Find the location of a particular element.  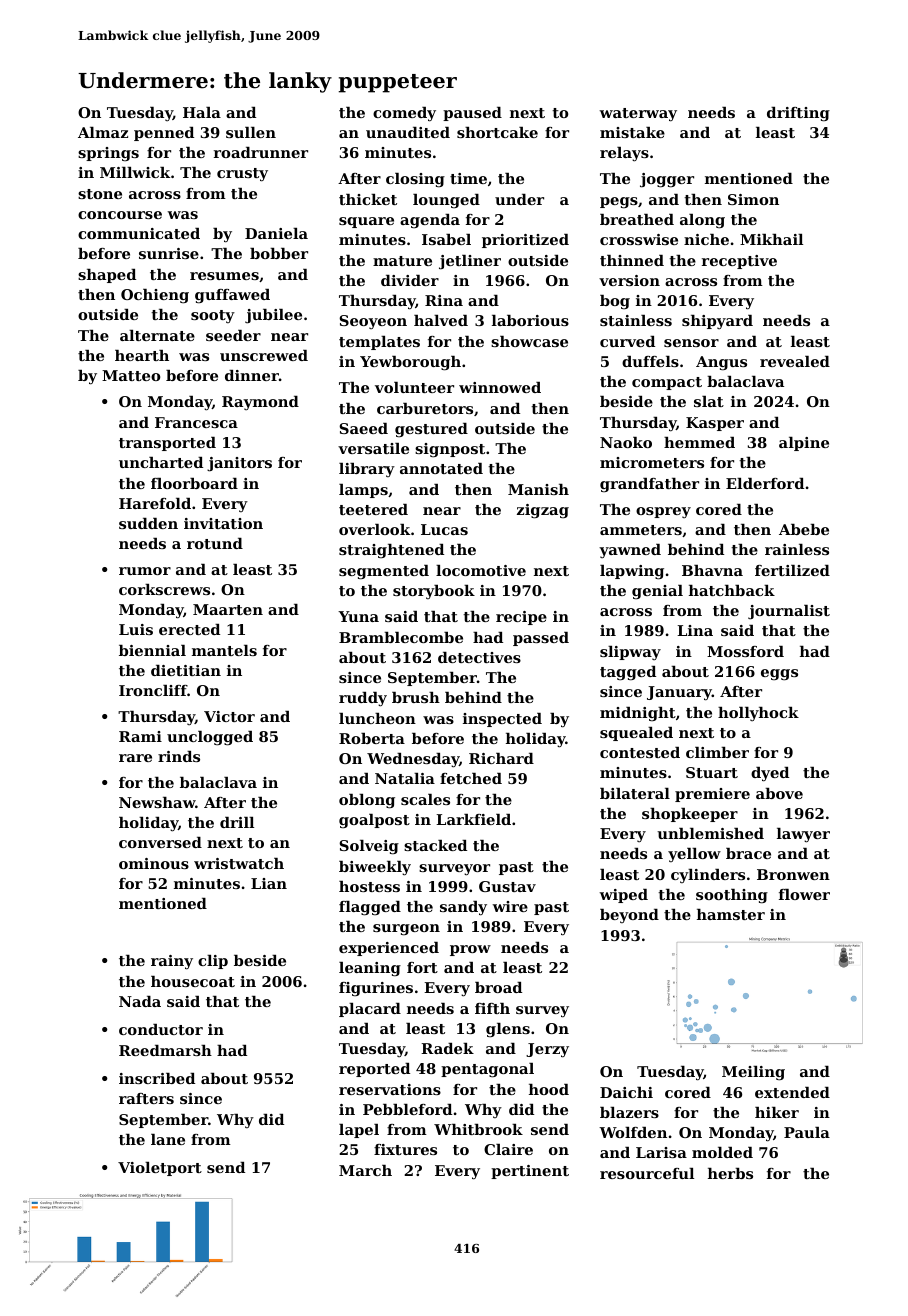

pertinent is located at coordinates (530, 1172).
